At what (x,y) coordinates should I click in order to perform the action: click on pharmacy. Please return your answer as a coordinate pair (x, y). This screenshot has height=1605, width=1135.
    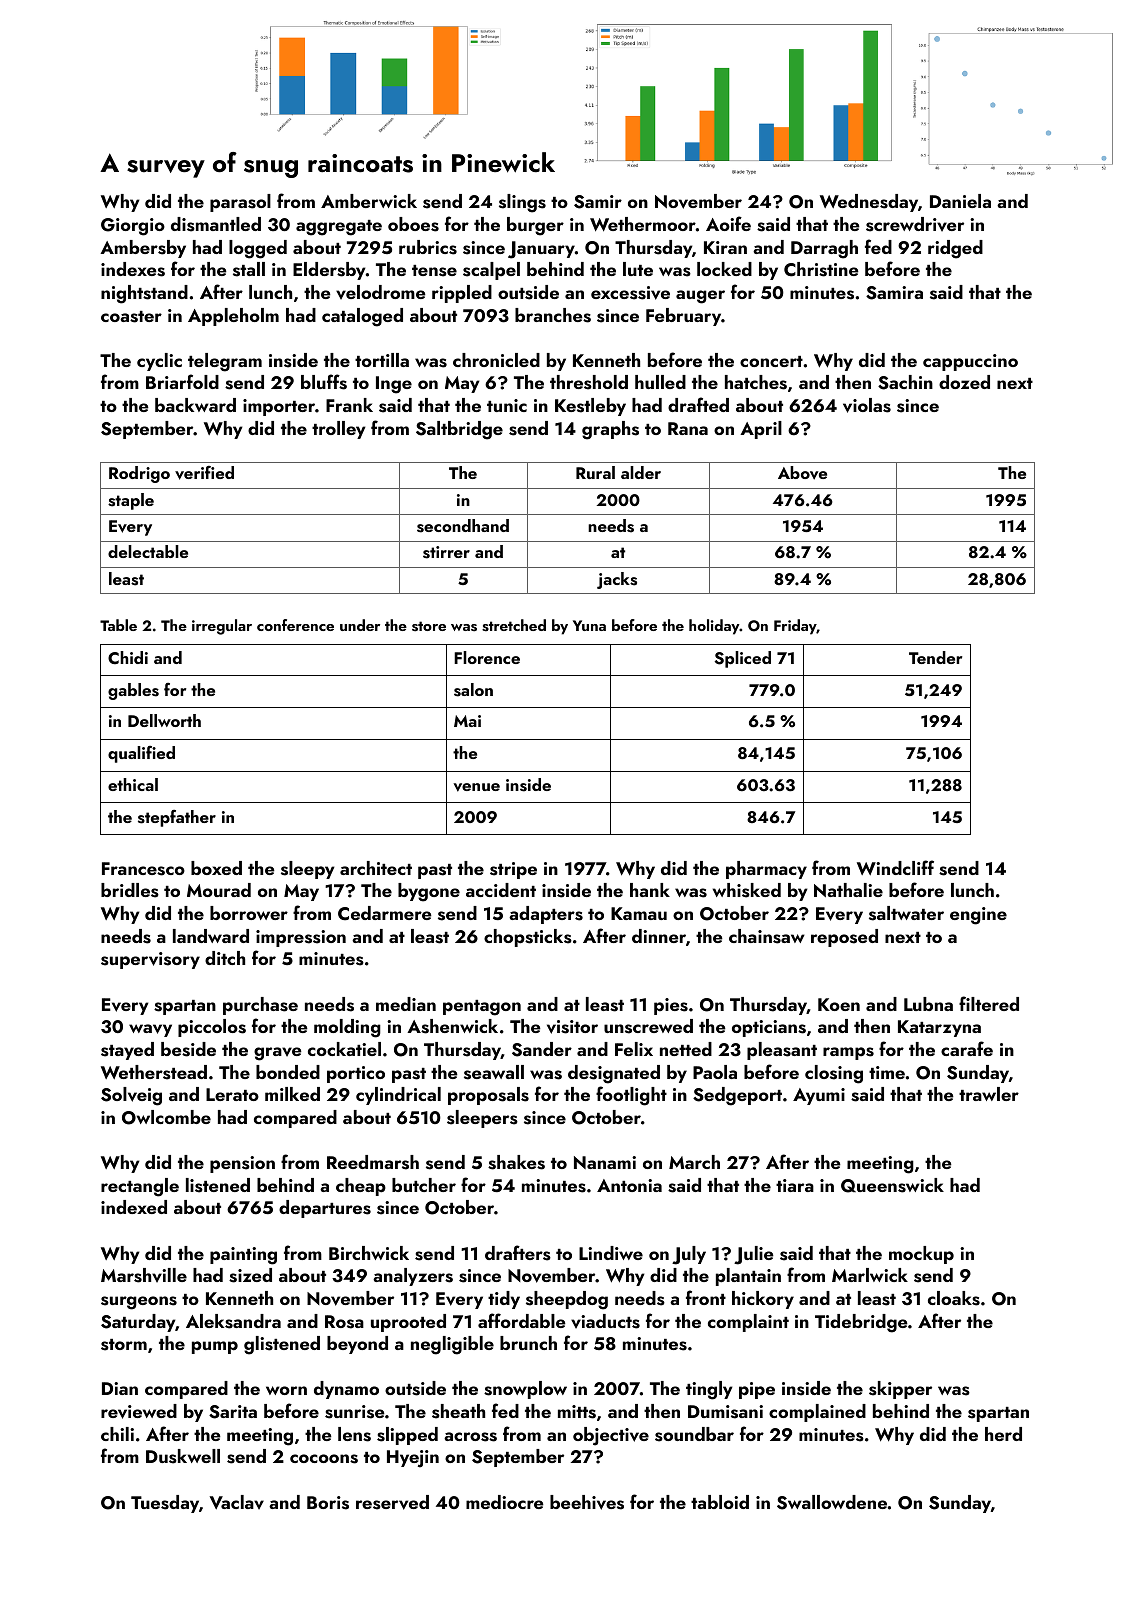
    Looking at the image, I should click on (766, 870).
